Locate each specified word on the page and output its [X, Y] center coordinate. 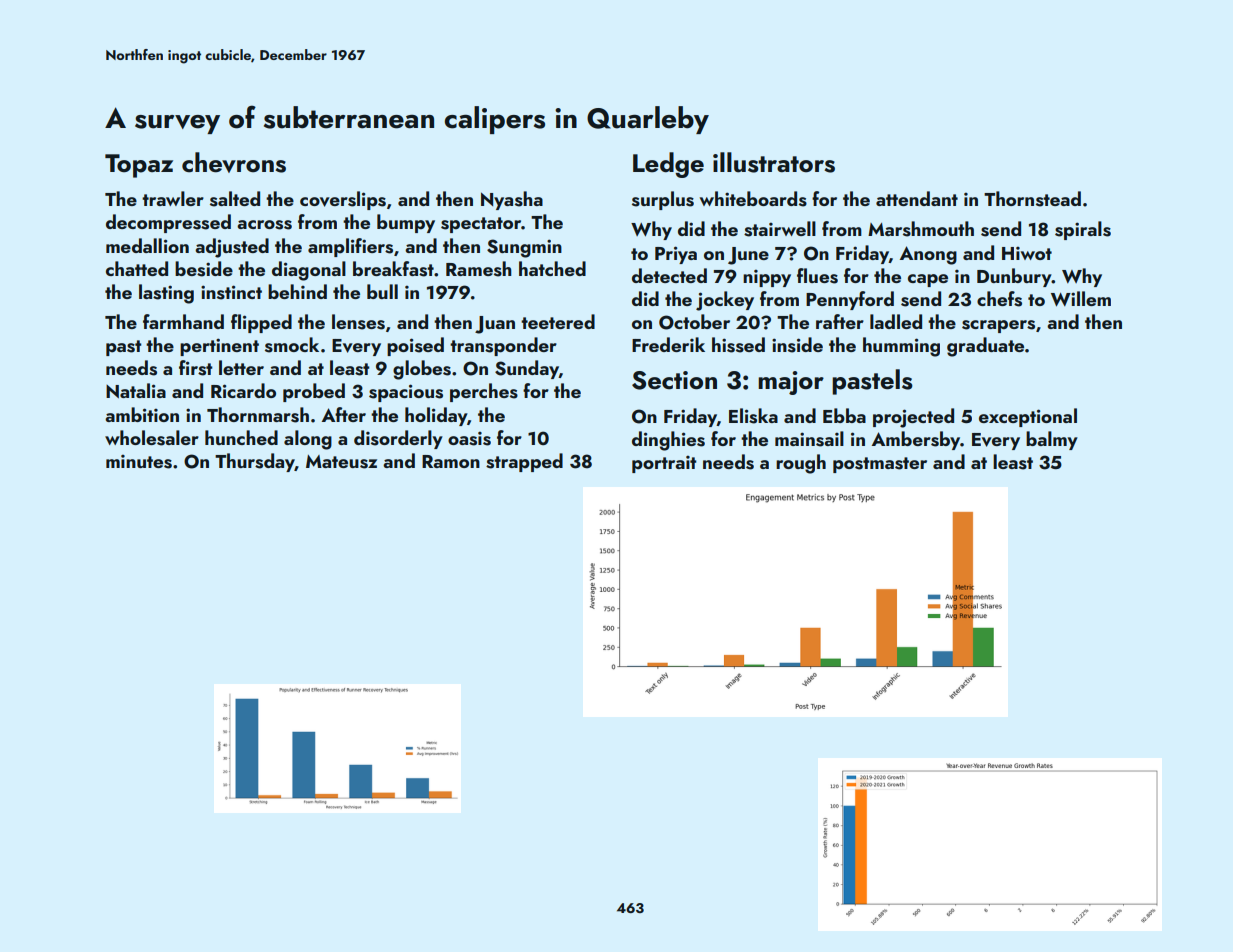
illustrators [774, 162]
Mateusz [341, 462]
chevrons [234, 162]
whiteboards [753, 199]
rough [801, 464]
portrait [664, 464]
